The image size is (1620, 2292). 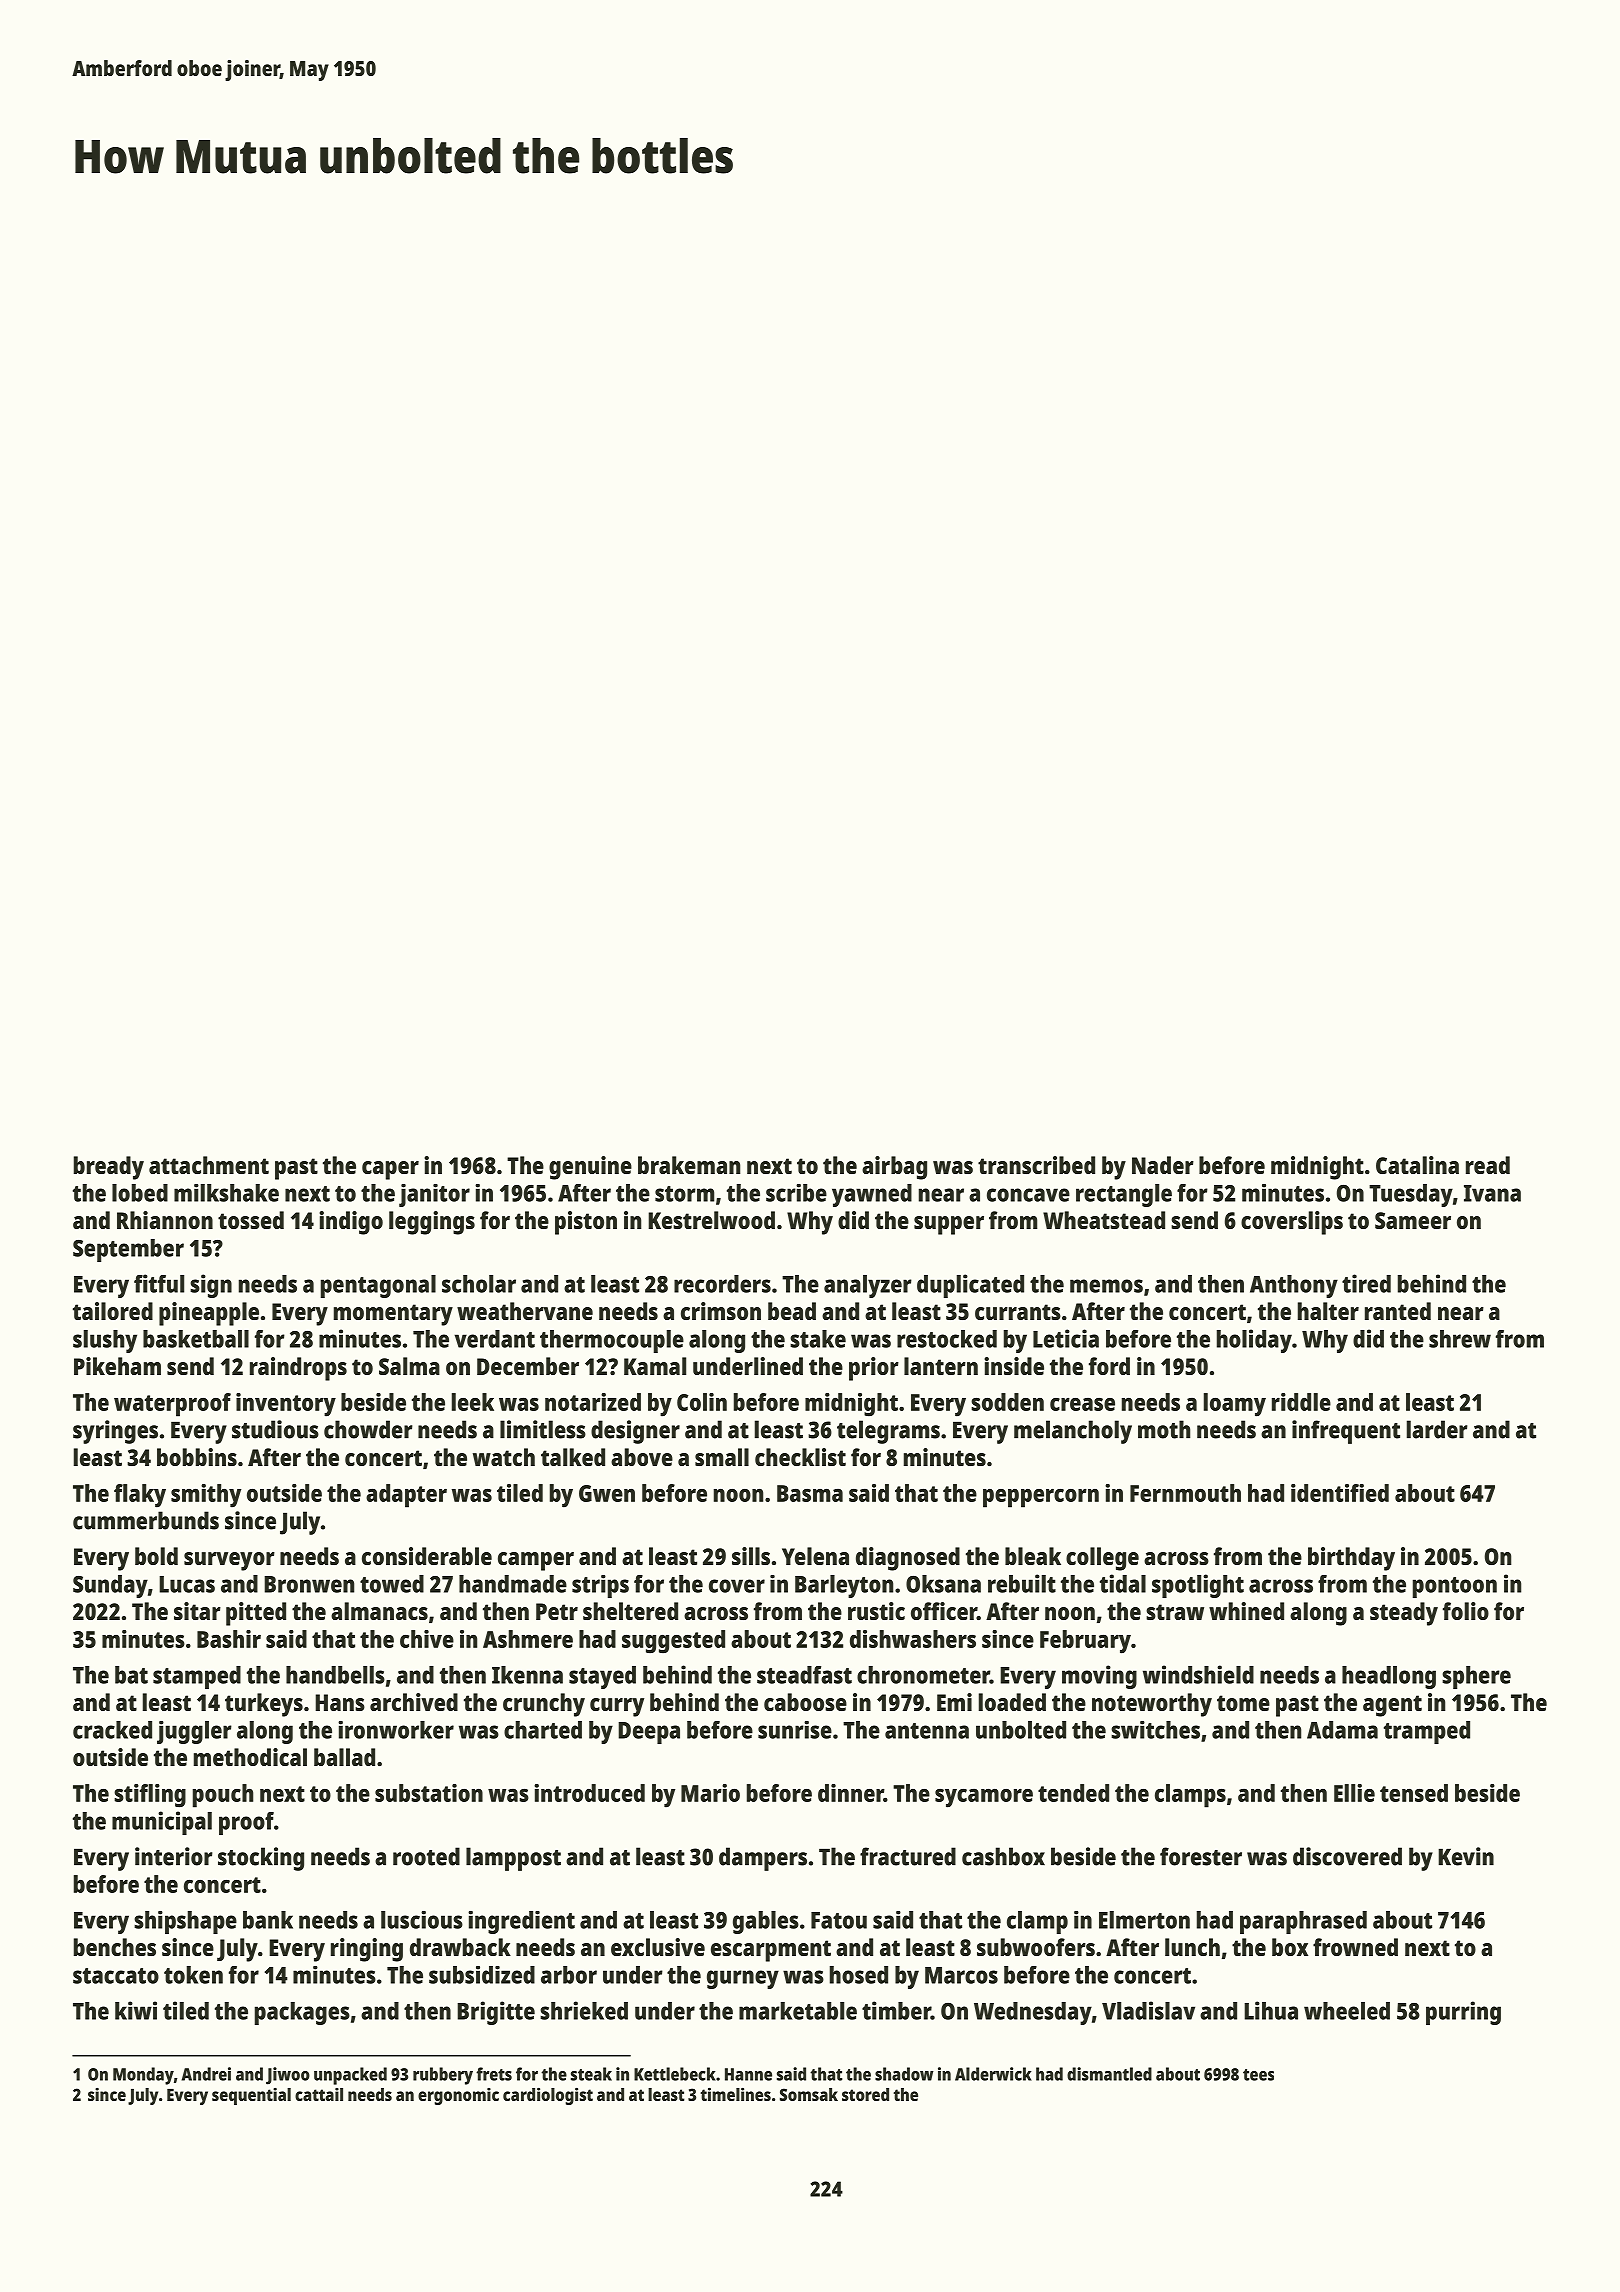 What do you see at coordinates (1303, 1922) in the screenshot?
I see `paraphrased` at bounding box center [1303, 1922].
